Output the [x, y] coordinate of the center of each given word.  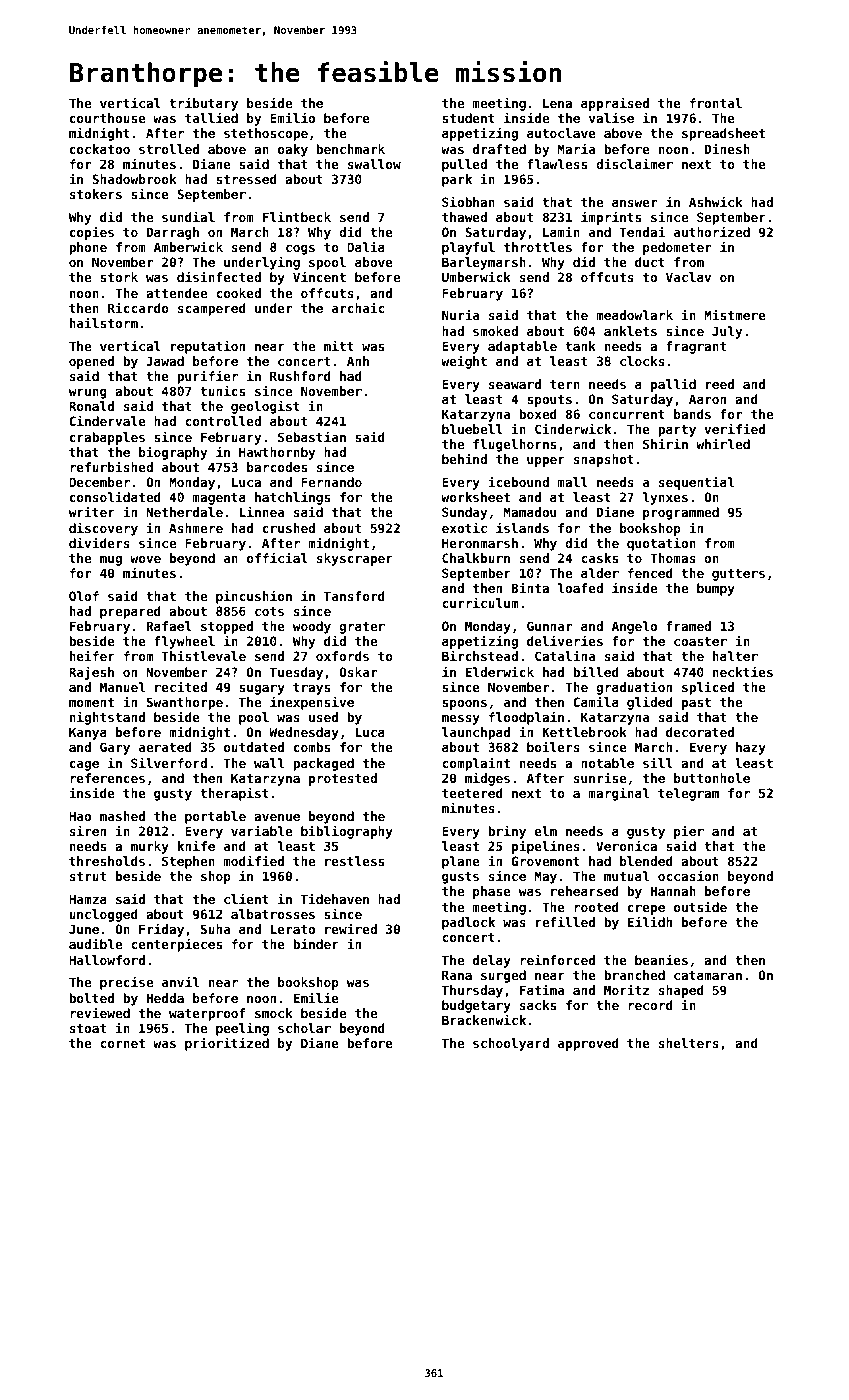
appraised [615, 104]
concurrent [627, 414]
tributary [203, 104]
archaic [358, 307]
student [468, 118]
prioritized [227, 1044]
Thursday [472, 991]
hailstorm [104, 322]
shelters [689, 1043]
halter [735, 656]
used [323, 717]
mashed [122, 816]
